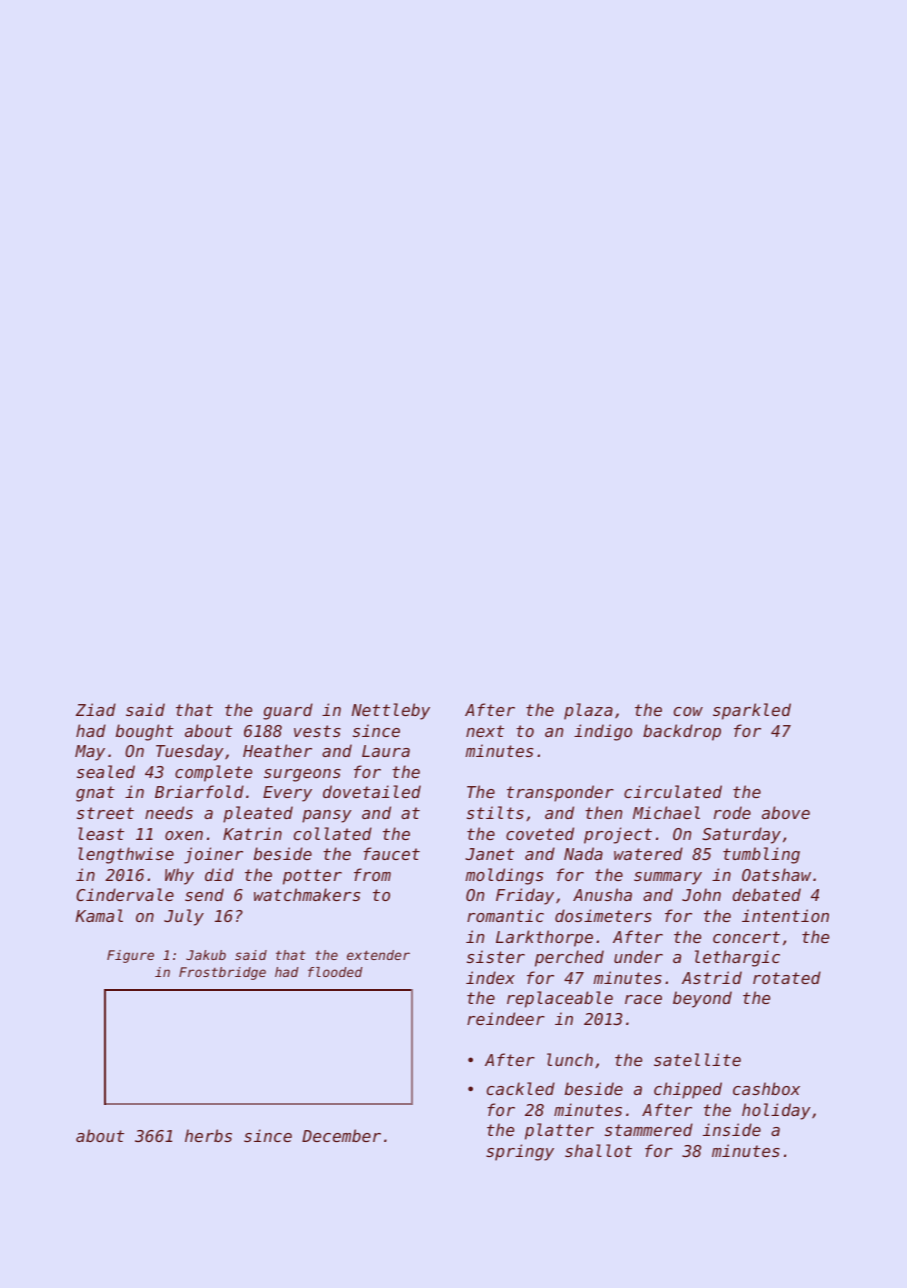  I want to click on Frostbridge, so click(222, 973).
